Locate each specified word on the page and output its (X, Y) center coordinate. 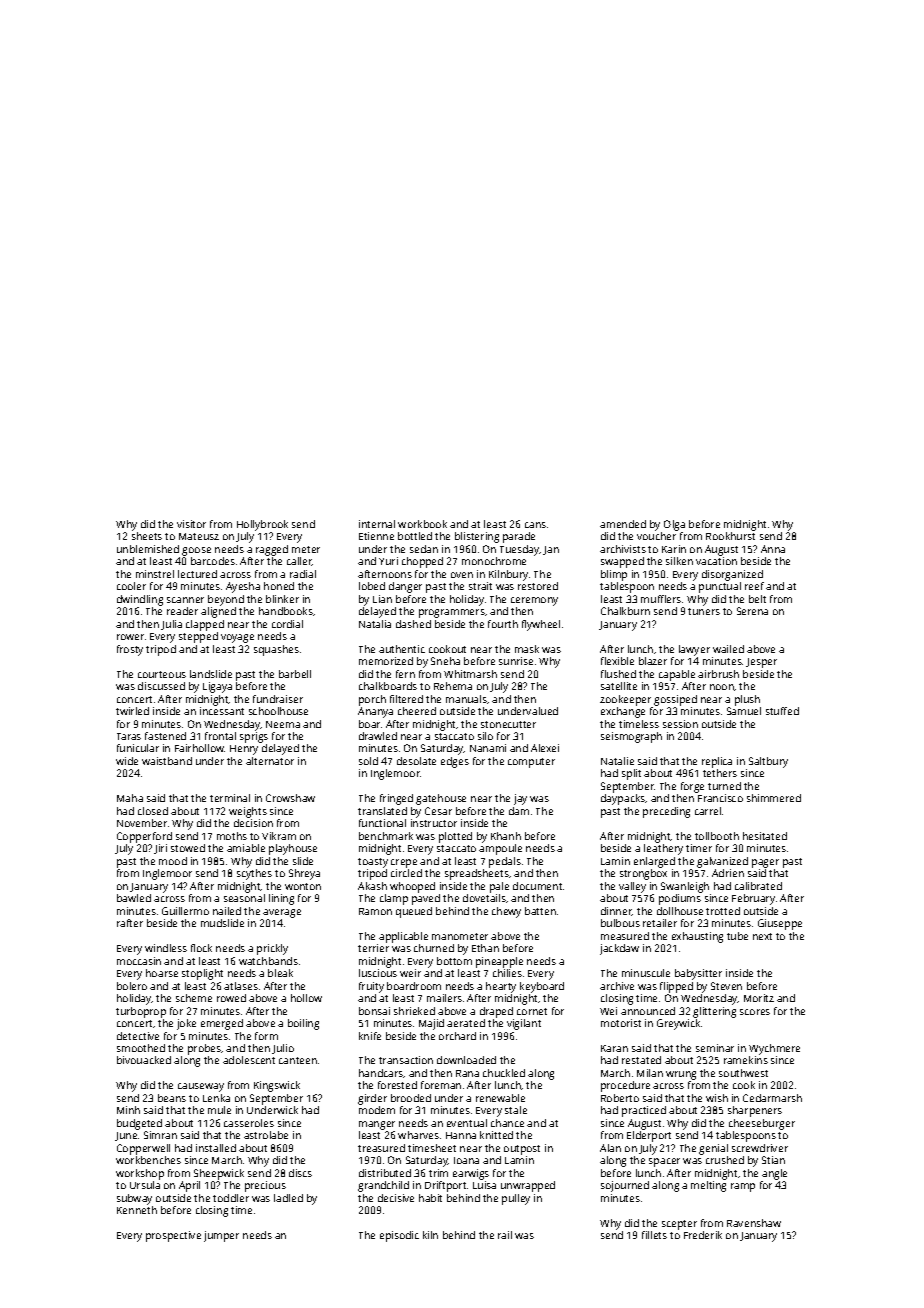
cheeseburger (762, 1124)
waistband (167, 761)
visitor (191, 524)
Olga (674, 525)
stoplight (202, 974)
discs (300, 1173)
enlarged (654, 862)
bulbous (620, 923)
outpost (522, 1150)
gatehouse (441, 799)
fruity (371, 987)
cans (535, 525)
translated (382, 811)
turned (724, 786)
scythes (254, 874)
